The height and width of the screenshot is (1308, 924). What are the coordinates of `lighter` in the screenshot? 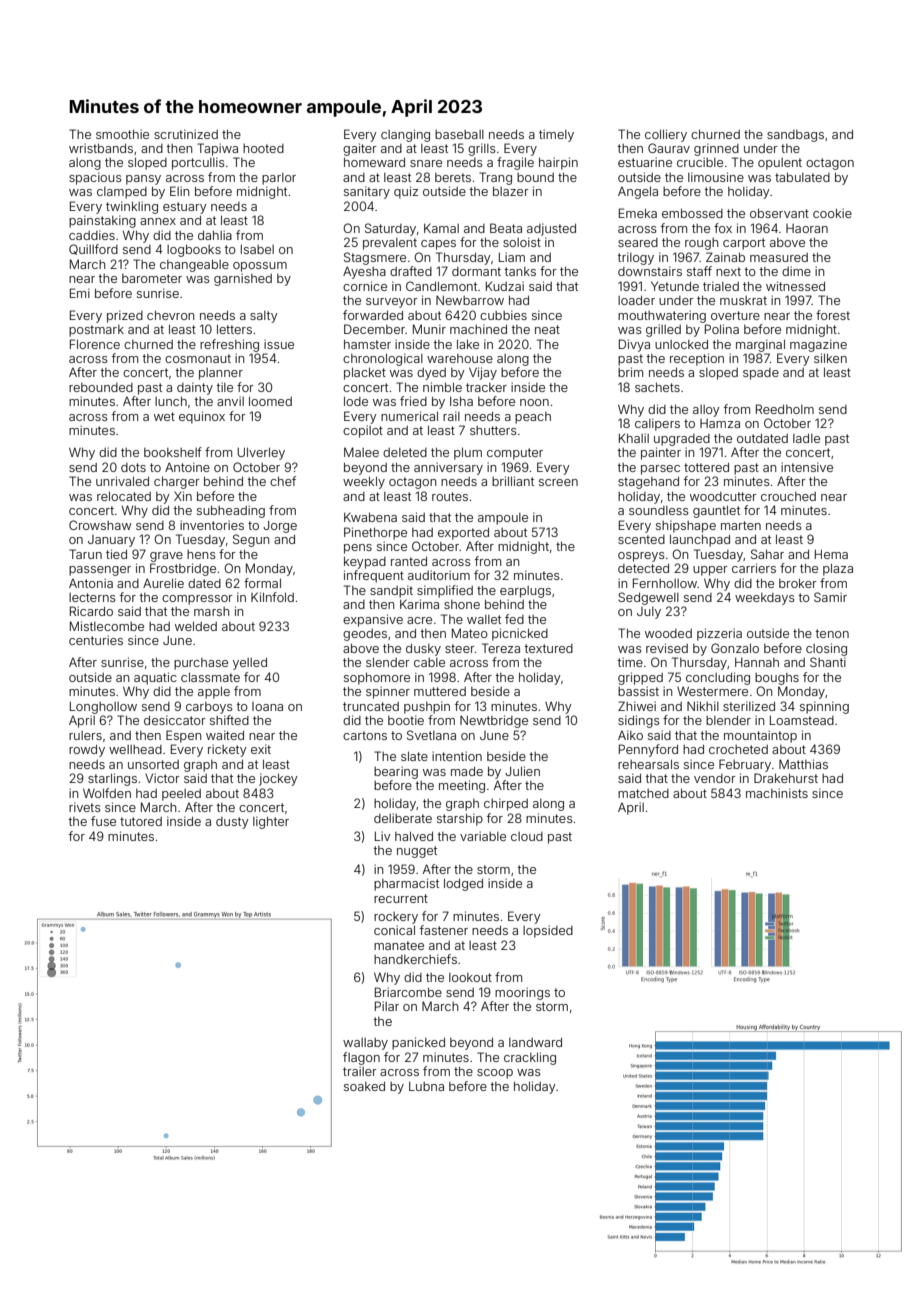 It's located at (271, 822).
